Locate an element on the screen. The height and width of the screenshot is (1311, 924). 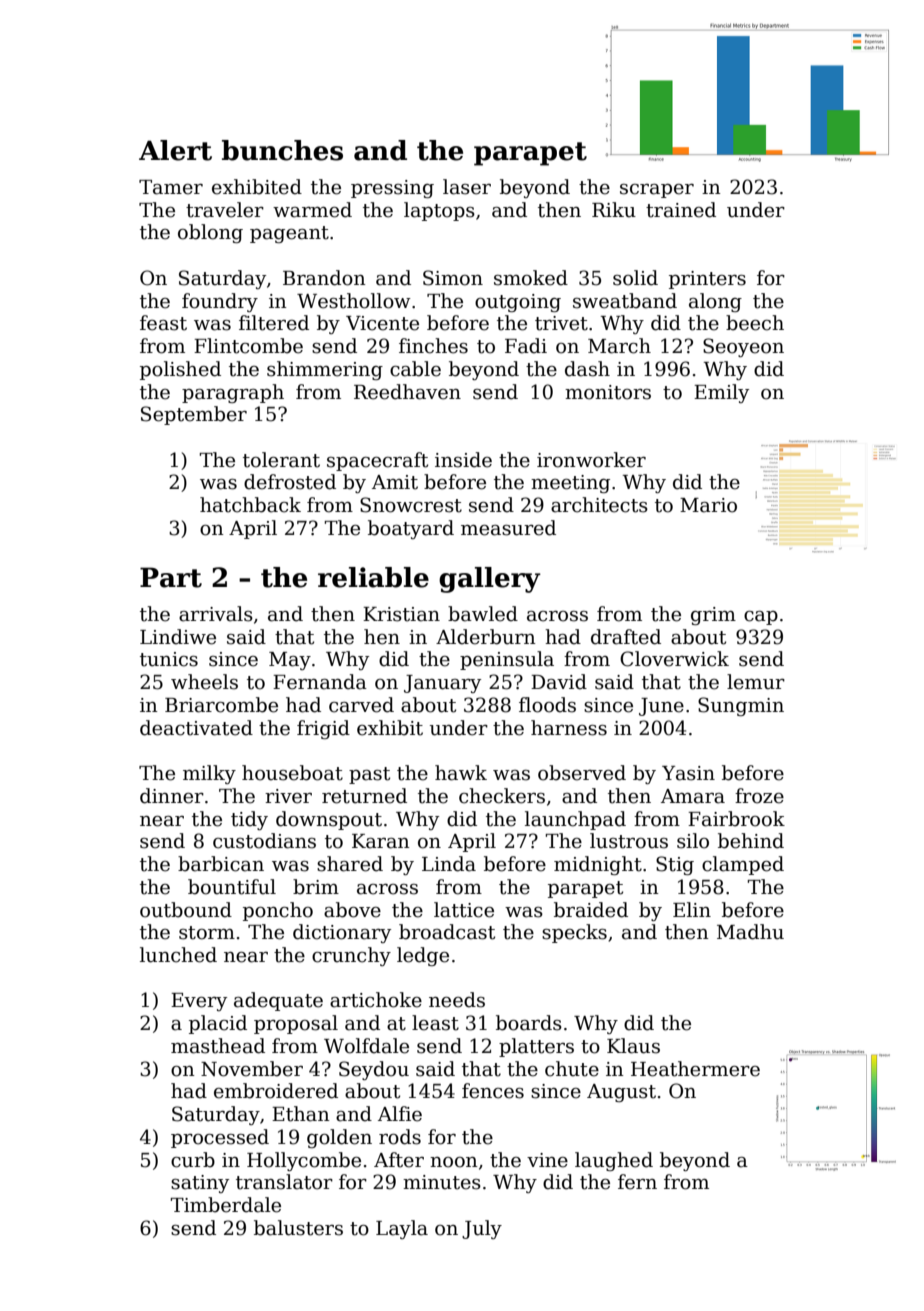
Madhu is located at coordinates (750, 932).
